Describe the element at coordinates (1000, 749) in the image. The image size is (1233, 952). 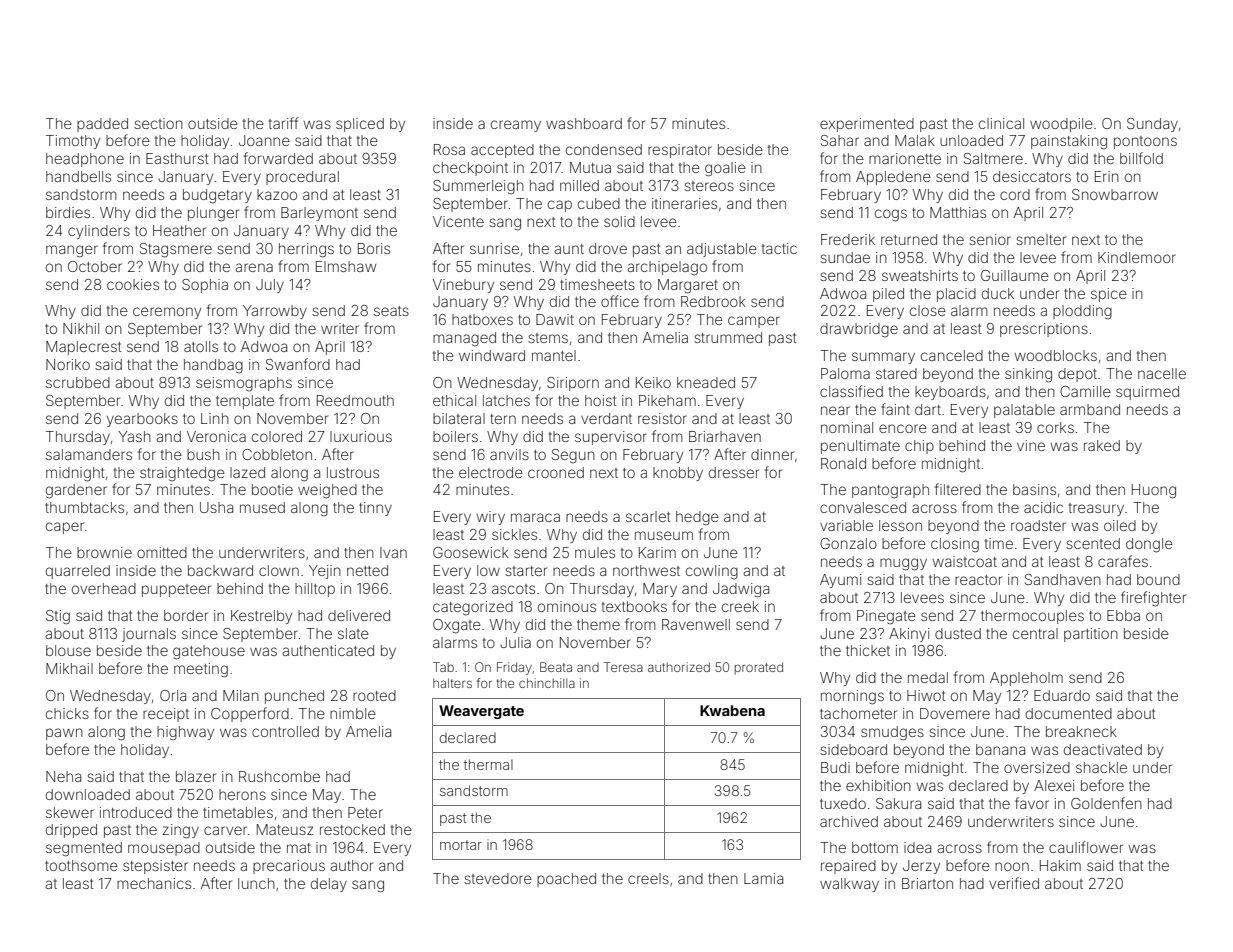
I see `banana` at that location.
